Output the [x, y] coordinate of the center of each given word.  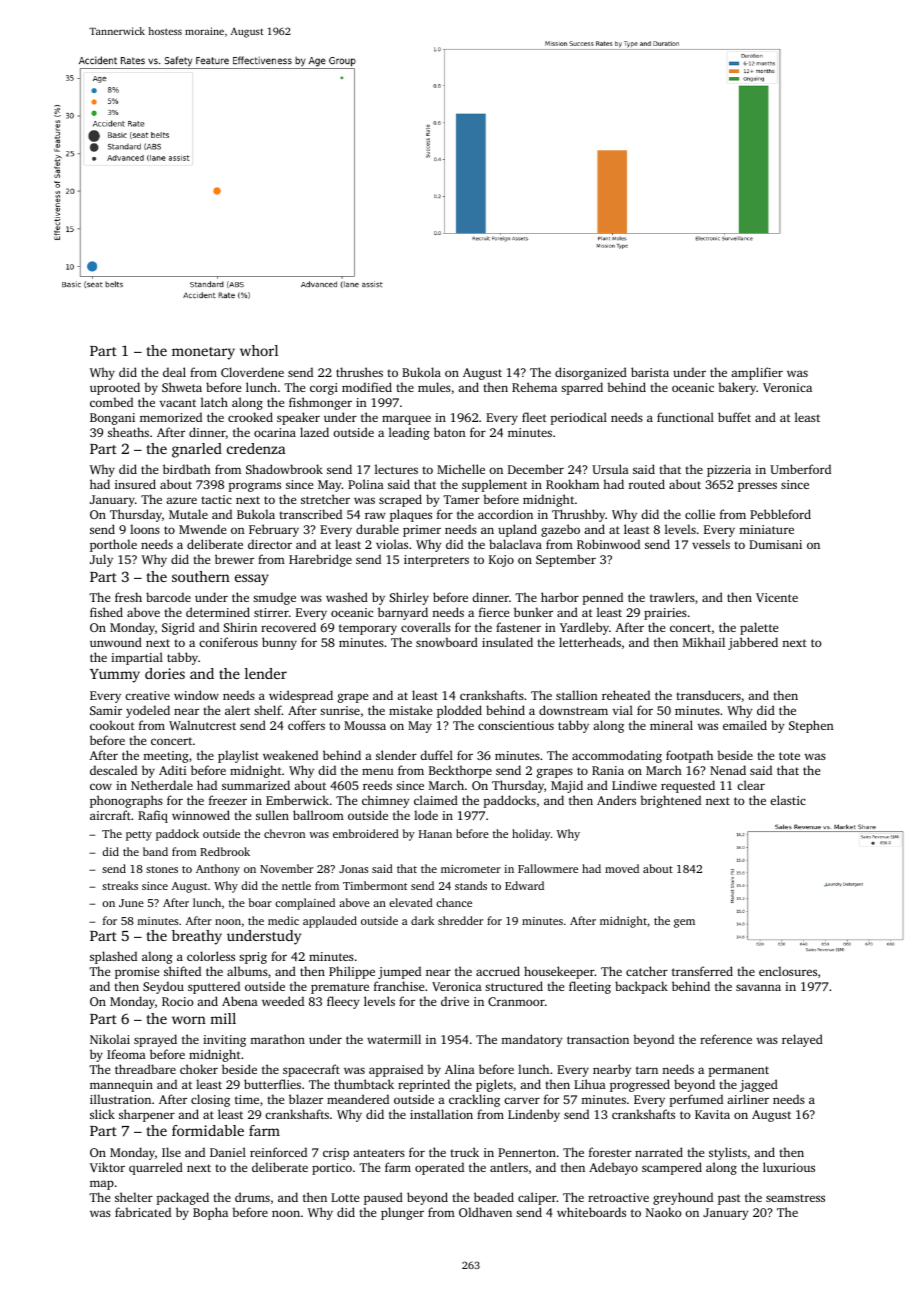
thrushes [359, 372]
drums [252, 1197]
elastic [788, 800]
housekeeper [559, 972]
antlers [509, 1167]
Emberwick [297, 800]
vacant [178, 403]
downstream [573, 710]
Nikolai [110, 1039]
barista [650, 372]
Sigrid [178, 628]
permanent [739, 1071]
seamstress [795, 1198]
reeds [377, 785]
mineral [671, 725]
